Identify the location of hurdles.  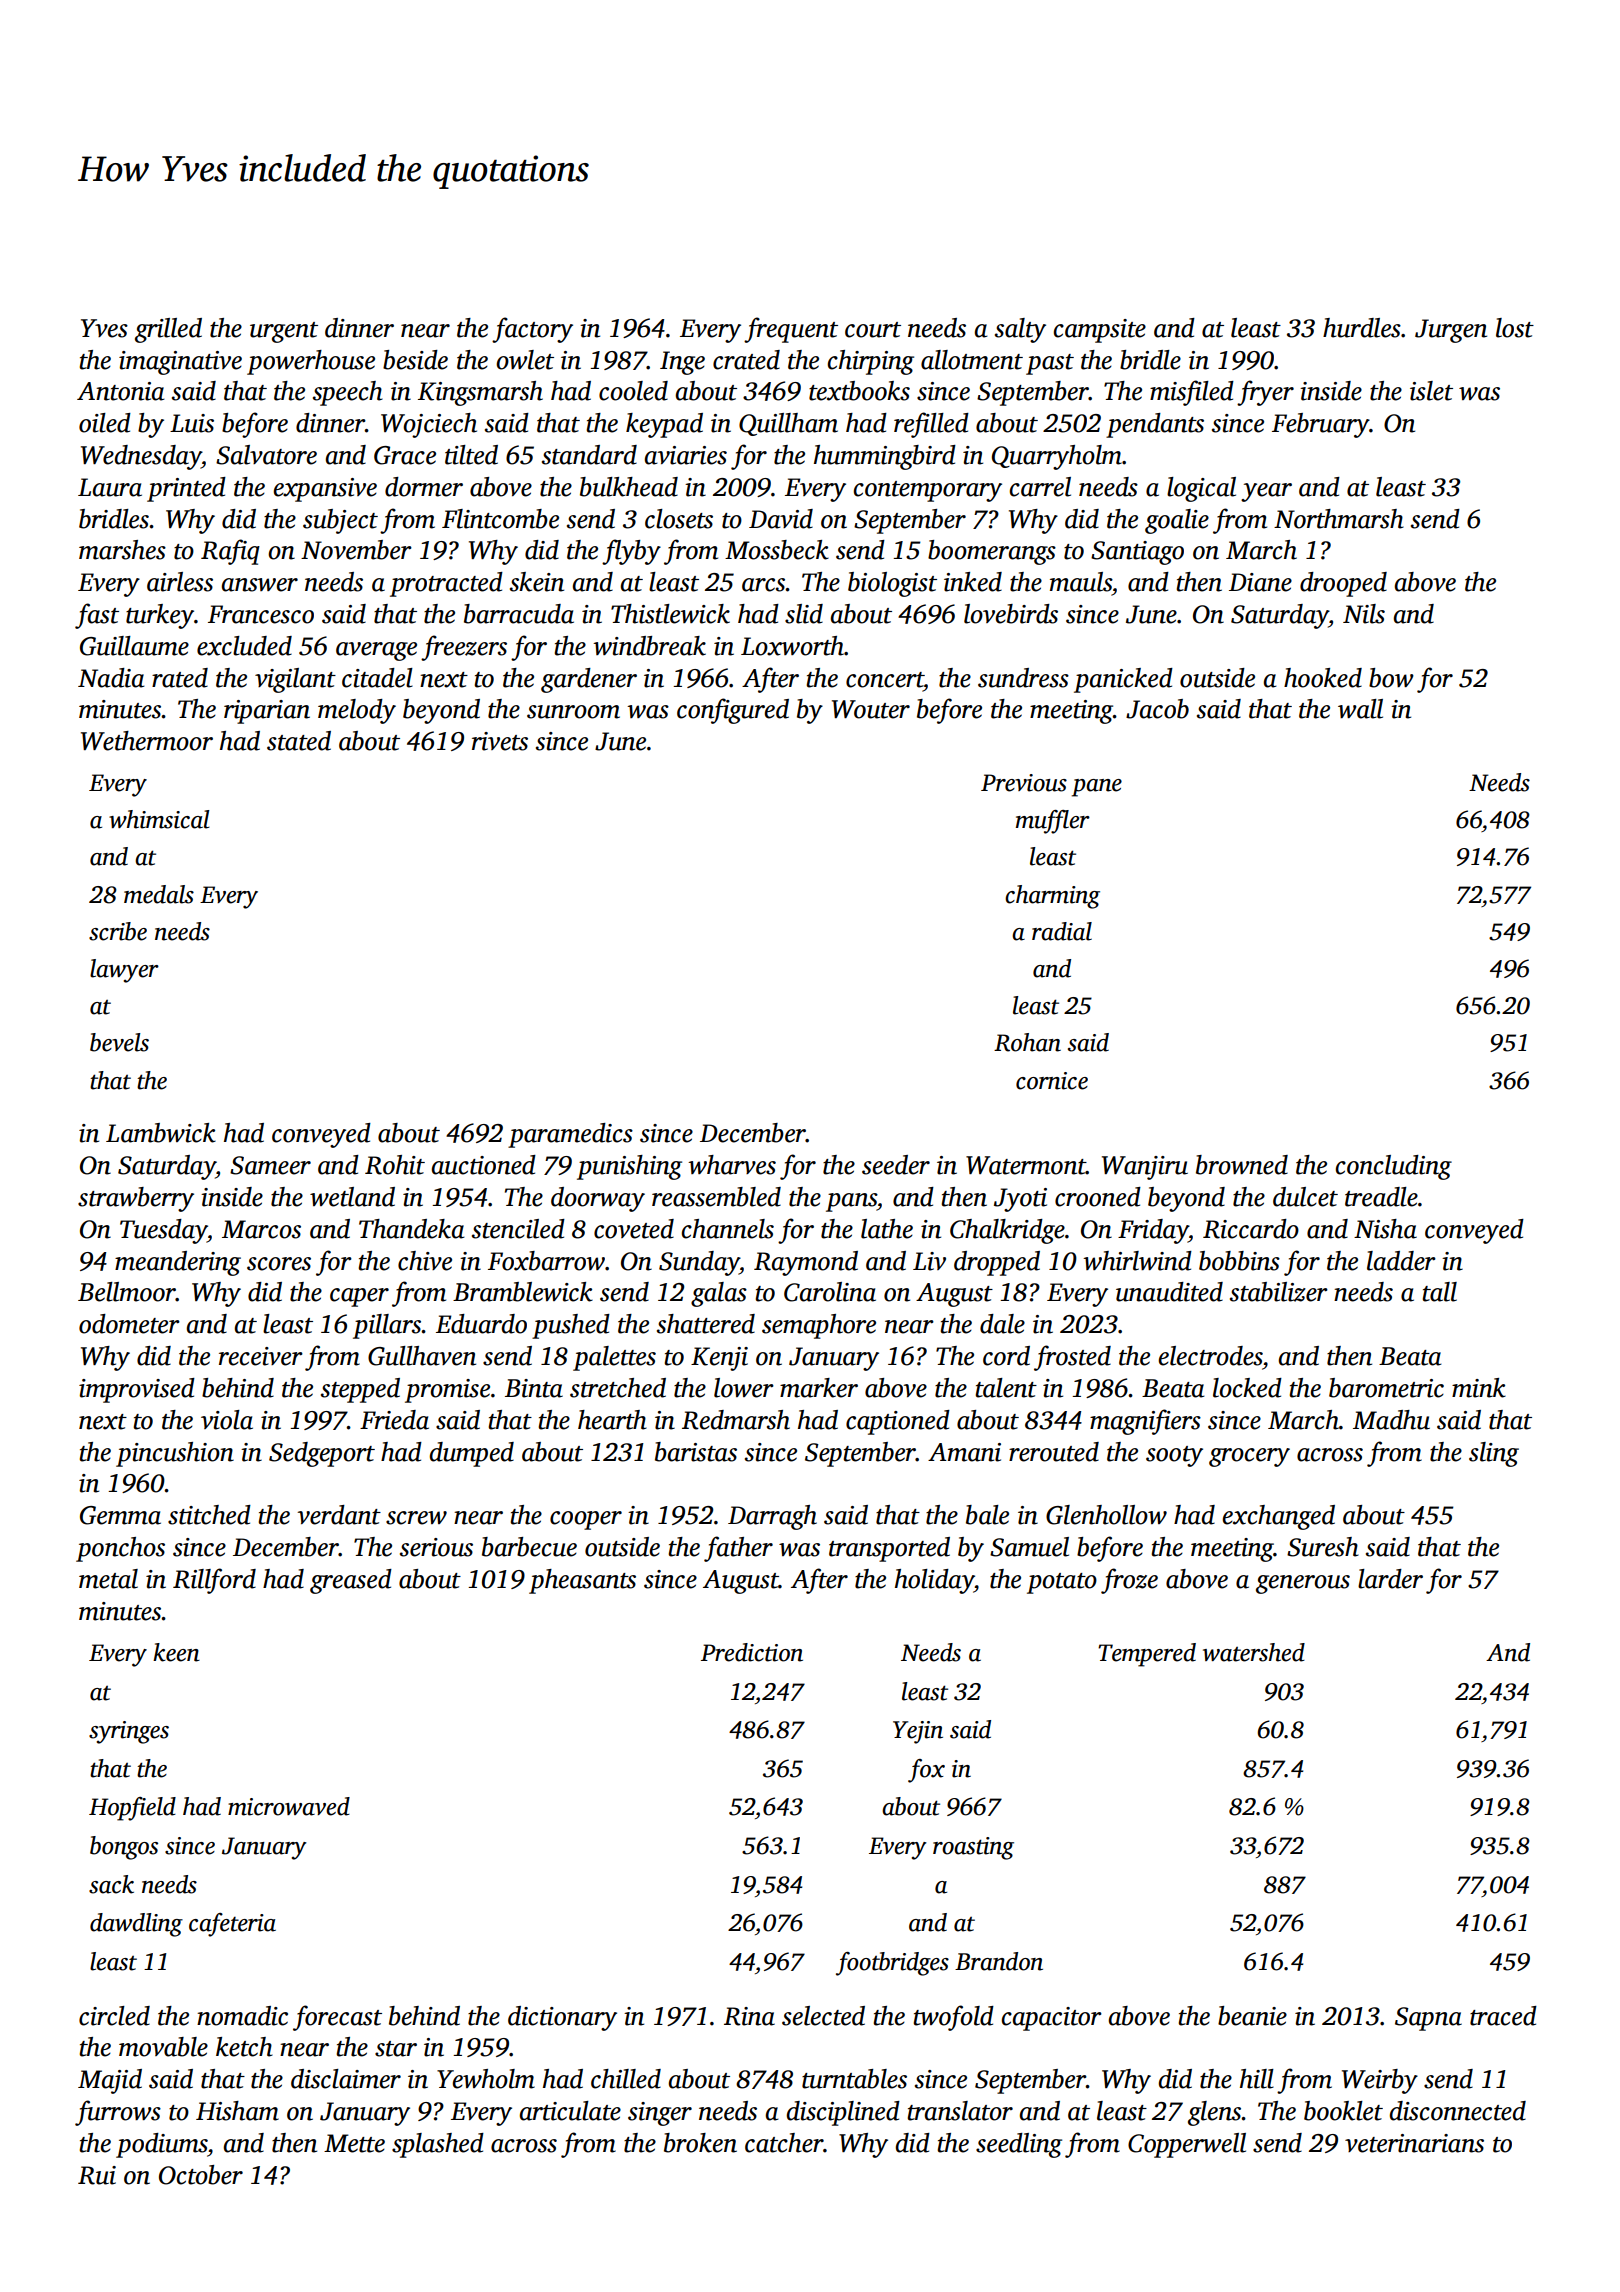
(1362, 328).
